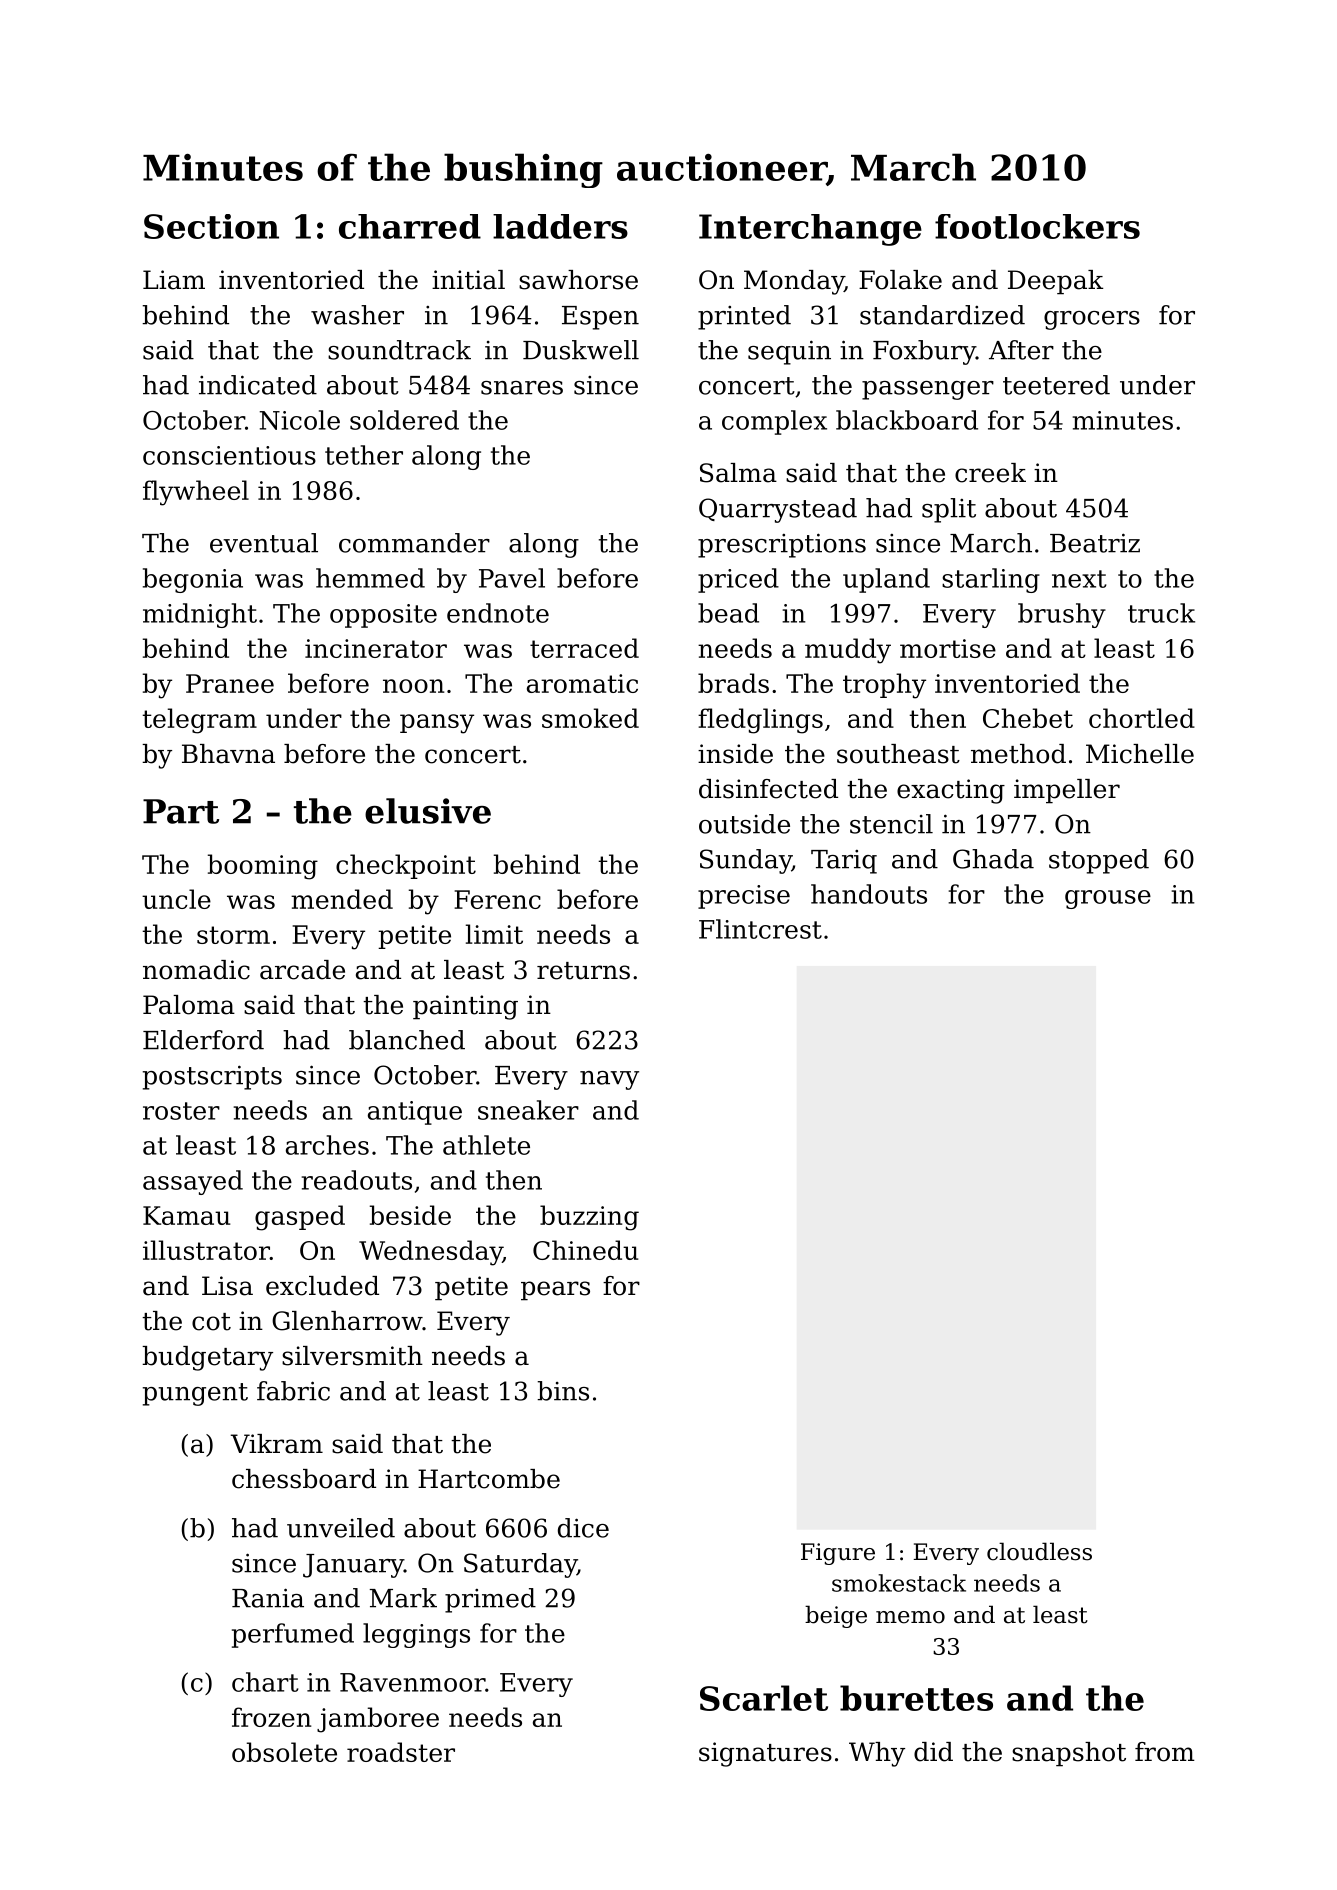 Image resolution: width=1337 pixels, height=1890 pixels. I want to click on Liam, so click(174, 280).
